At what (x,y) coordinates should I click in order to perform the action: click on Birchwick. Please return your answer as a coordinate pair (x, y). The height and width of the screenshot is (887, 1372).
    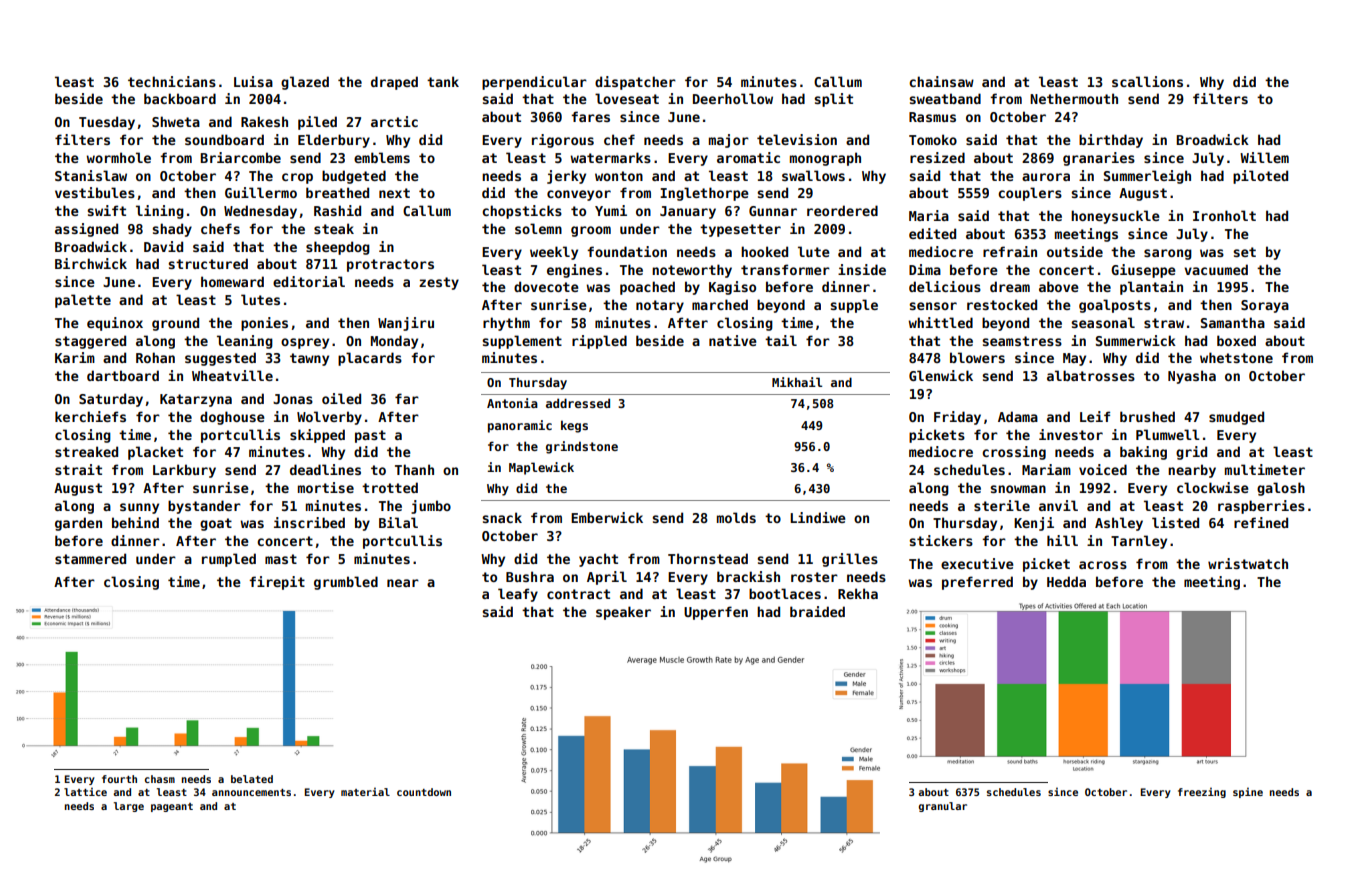
    Looking at the image, I should click on (91, 263).
